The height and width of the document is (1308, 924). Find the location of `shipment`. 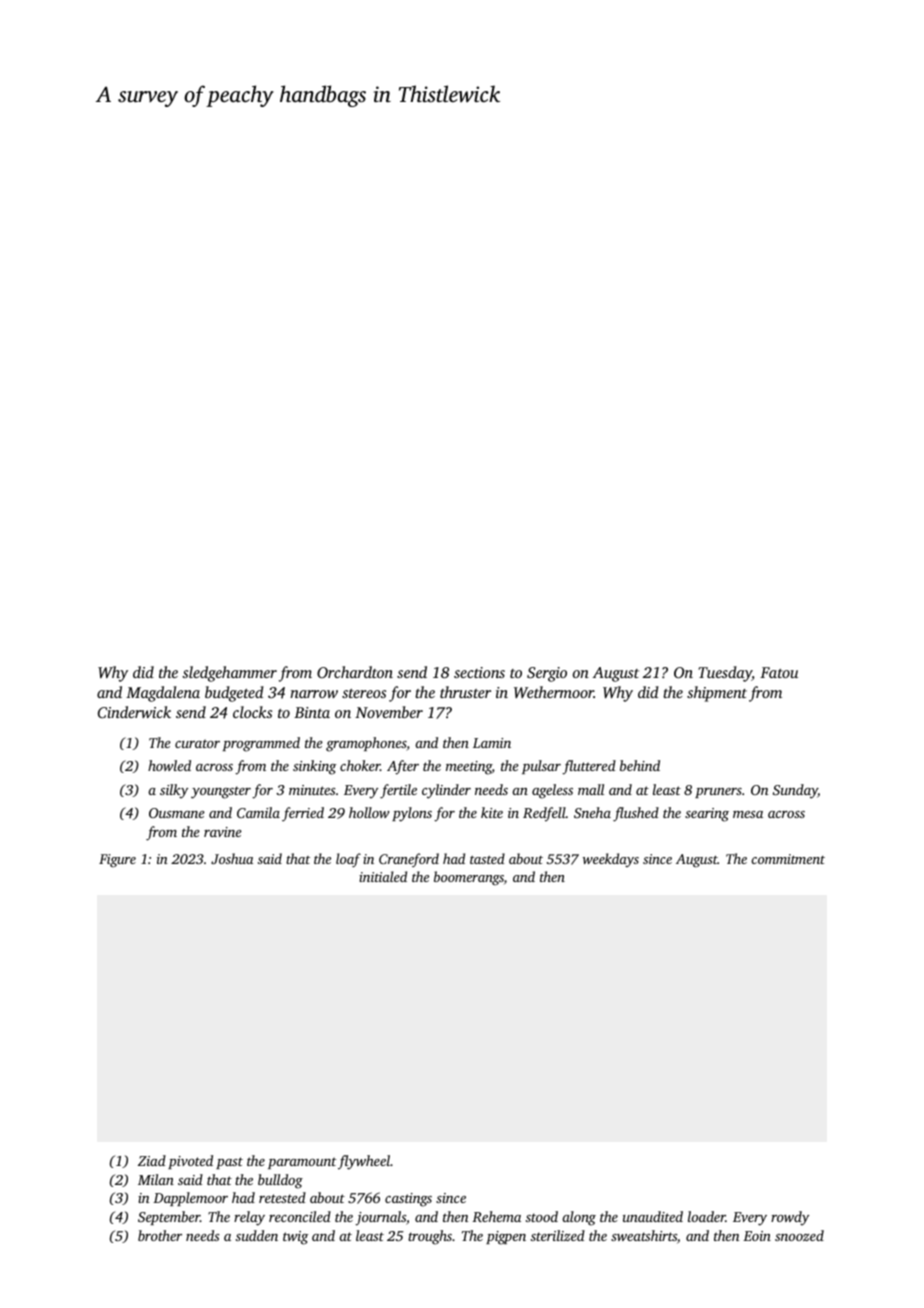

shipment is located at coordinates (717, 694).
